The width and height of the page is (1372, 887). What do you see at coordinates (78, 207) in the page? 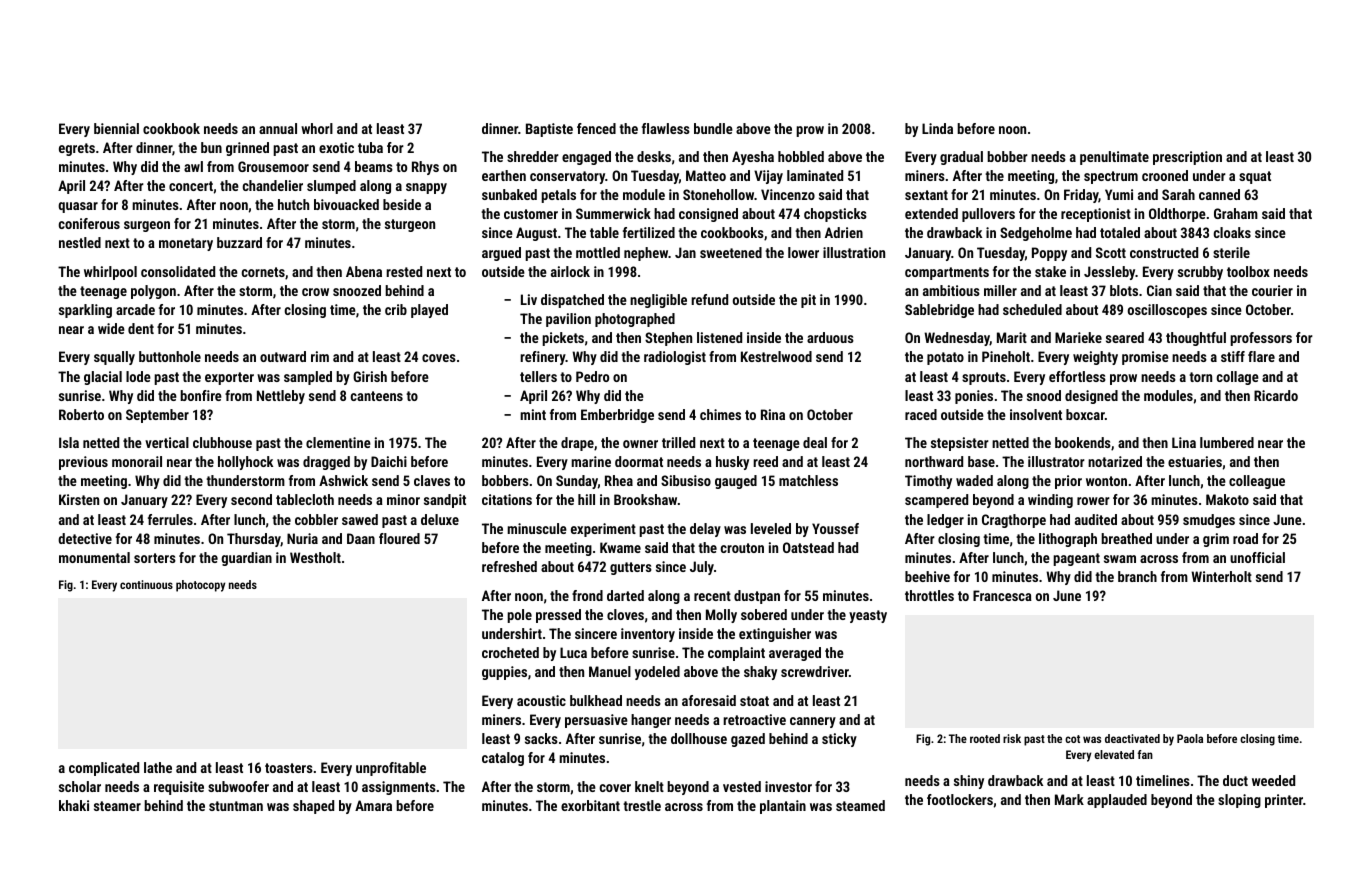
I see `quasar` at bounding box center [78, 207].
